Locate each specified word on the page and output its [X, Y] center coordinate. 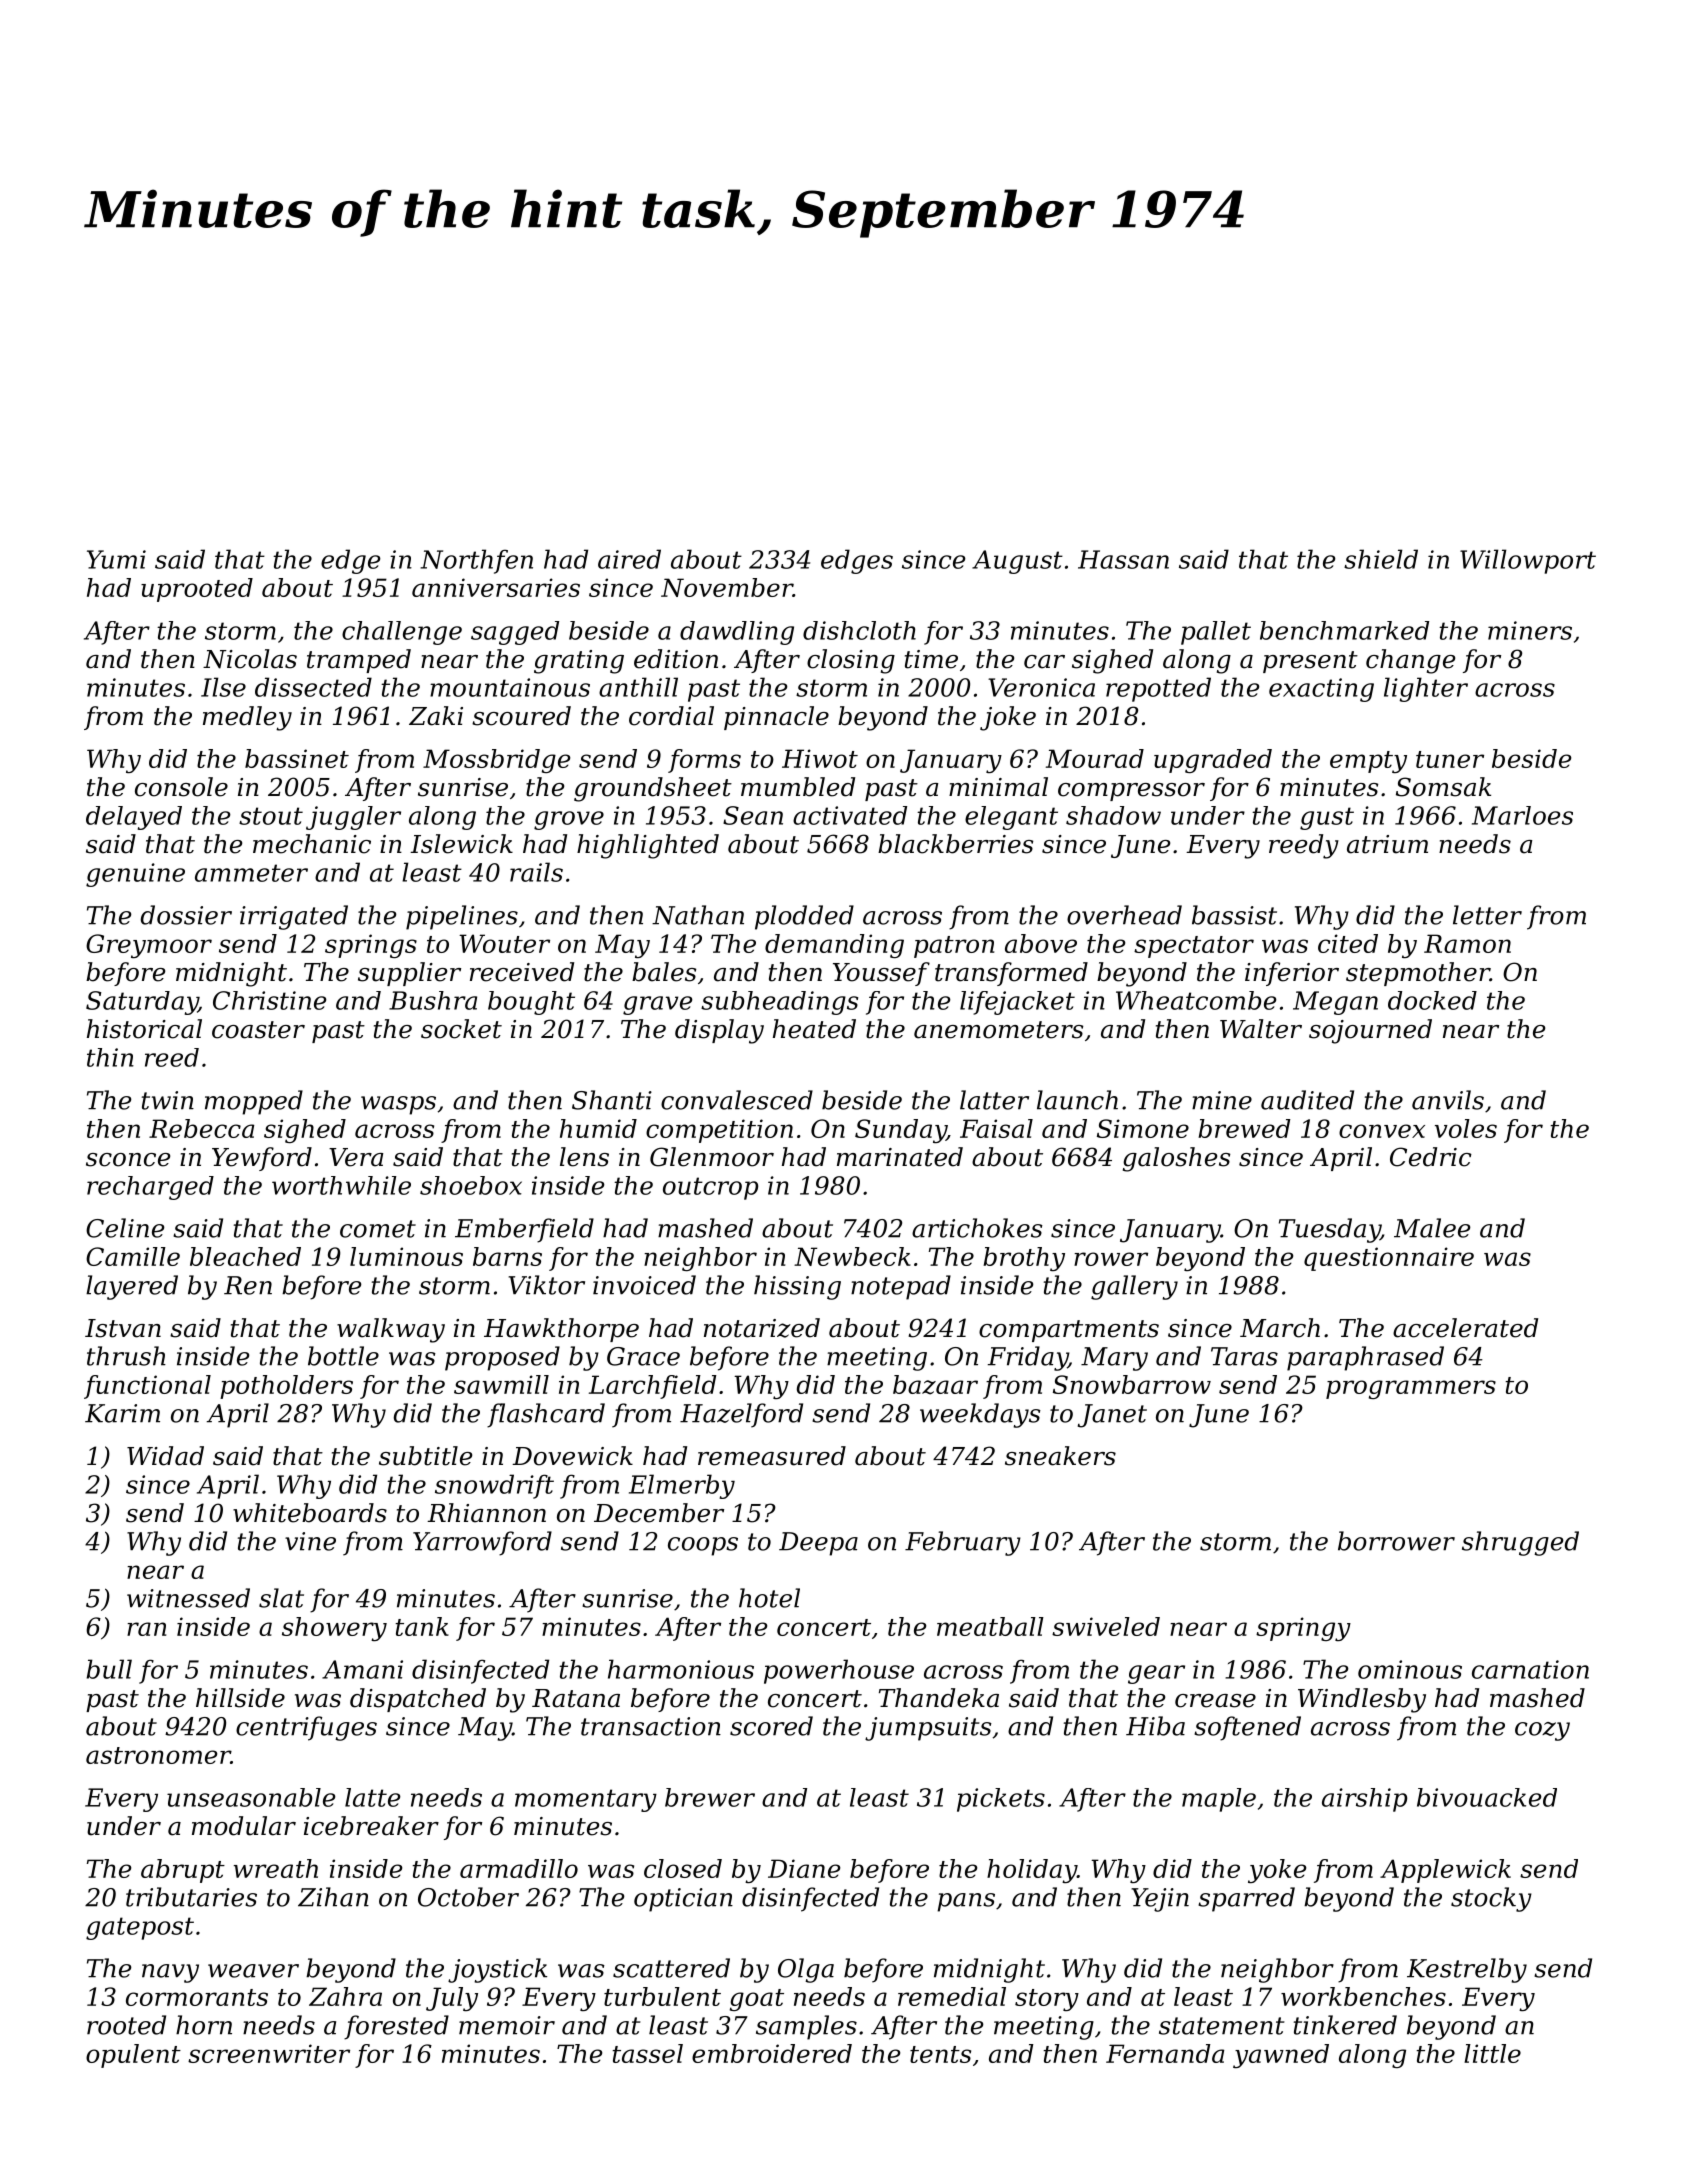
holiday [1032, 1871]
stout [271, 816]
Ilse [223, 687]
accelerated [1465, 1328]
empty [1368, 762]
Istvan [123, 1328]
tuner [1450, 759]
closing [851, 661]
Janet [1112, 1416]
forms [704, 761]
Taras [1244, 1356]
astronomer [158, 1755]
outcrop [710, 1188]
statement [1222, 2026]
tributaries [191, 1897]
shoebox [471, 1185]
